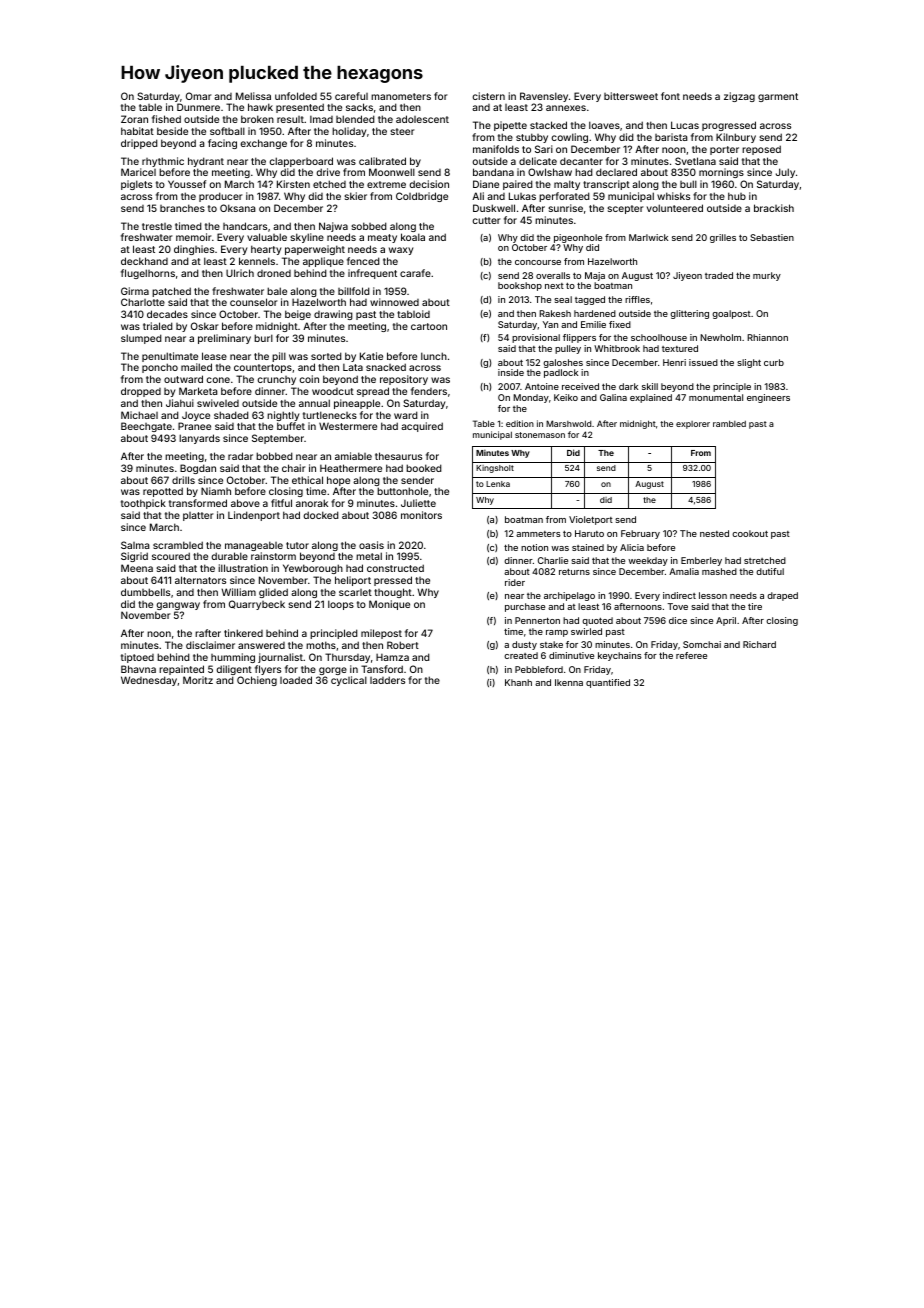 The width and height of the screenshot is (924, 1308). What do you see at coordinates (401, 96) in the screenshot?
I see `manometers` at bounding box center [401, 96].
